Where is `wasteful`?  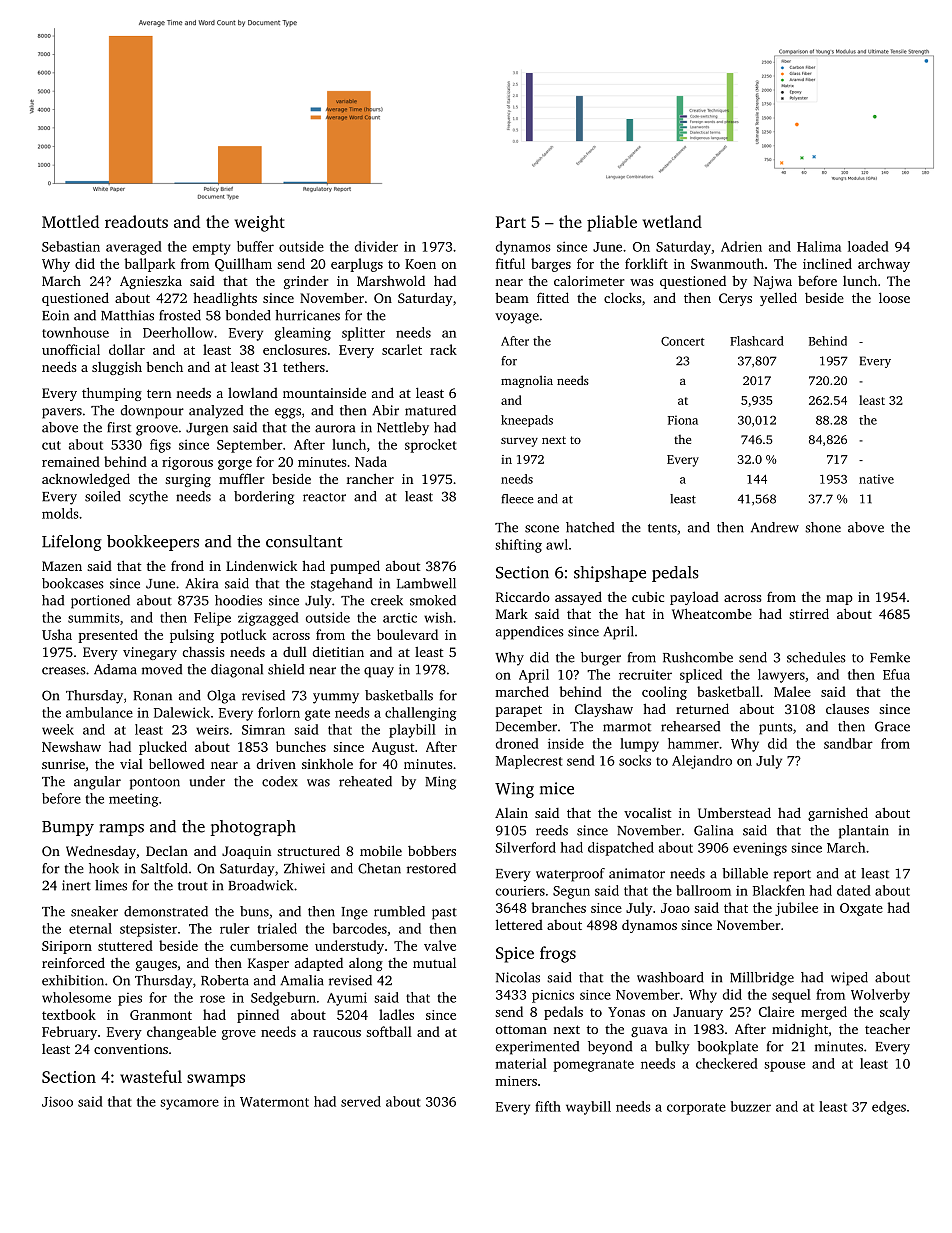
wasteful is located at coordinates (151, 1076).
